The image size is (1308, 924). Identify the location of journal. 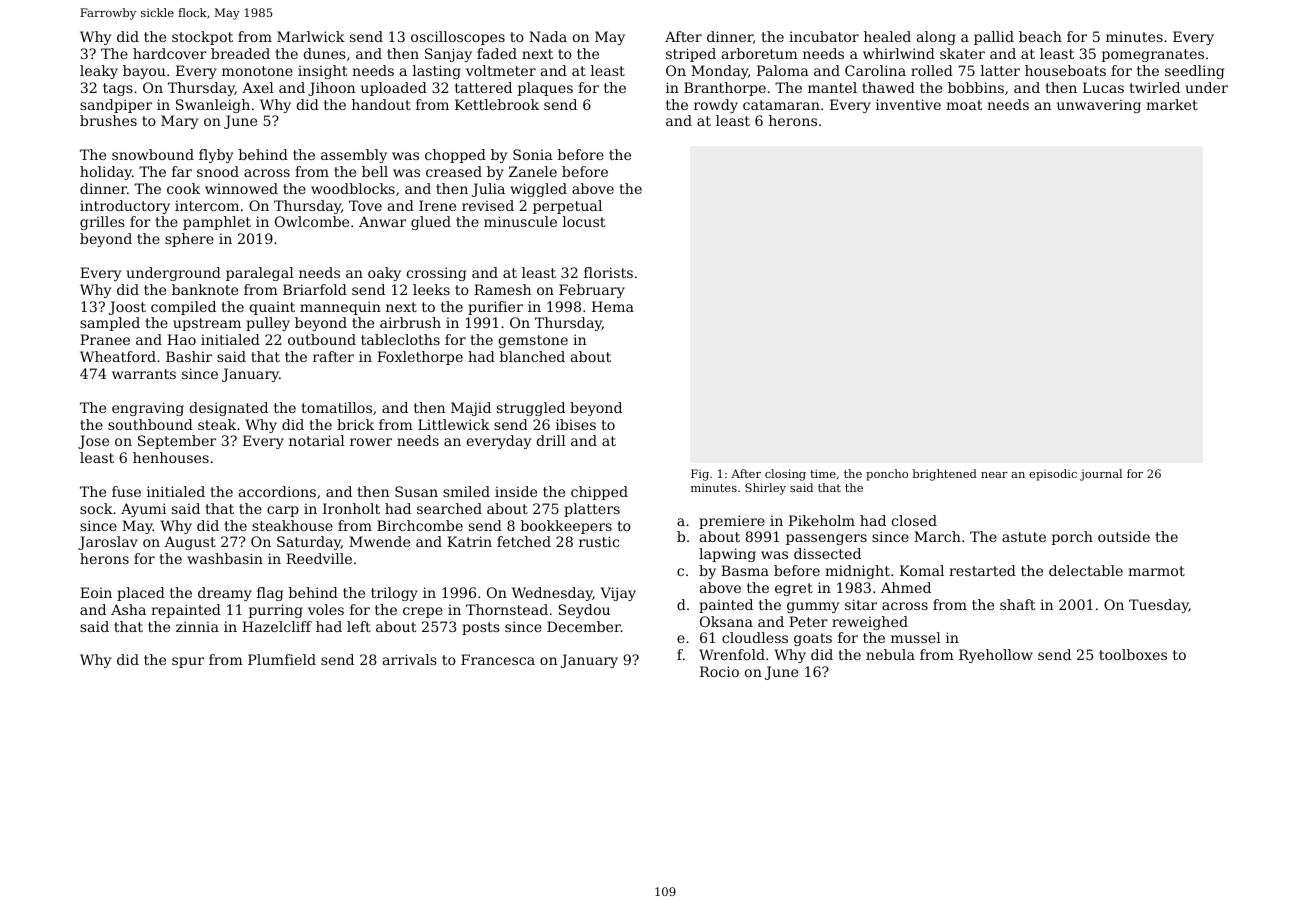
(1101, 475).
